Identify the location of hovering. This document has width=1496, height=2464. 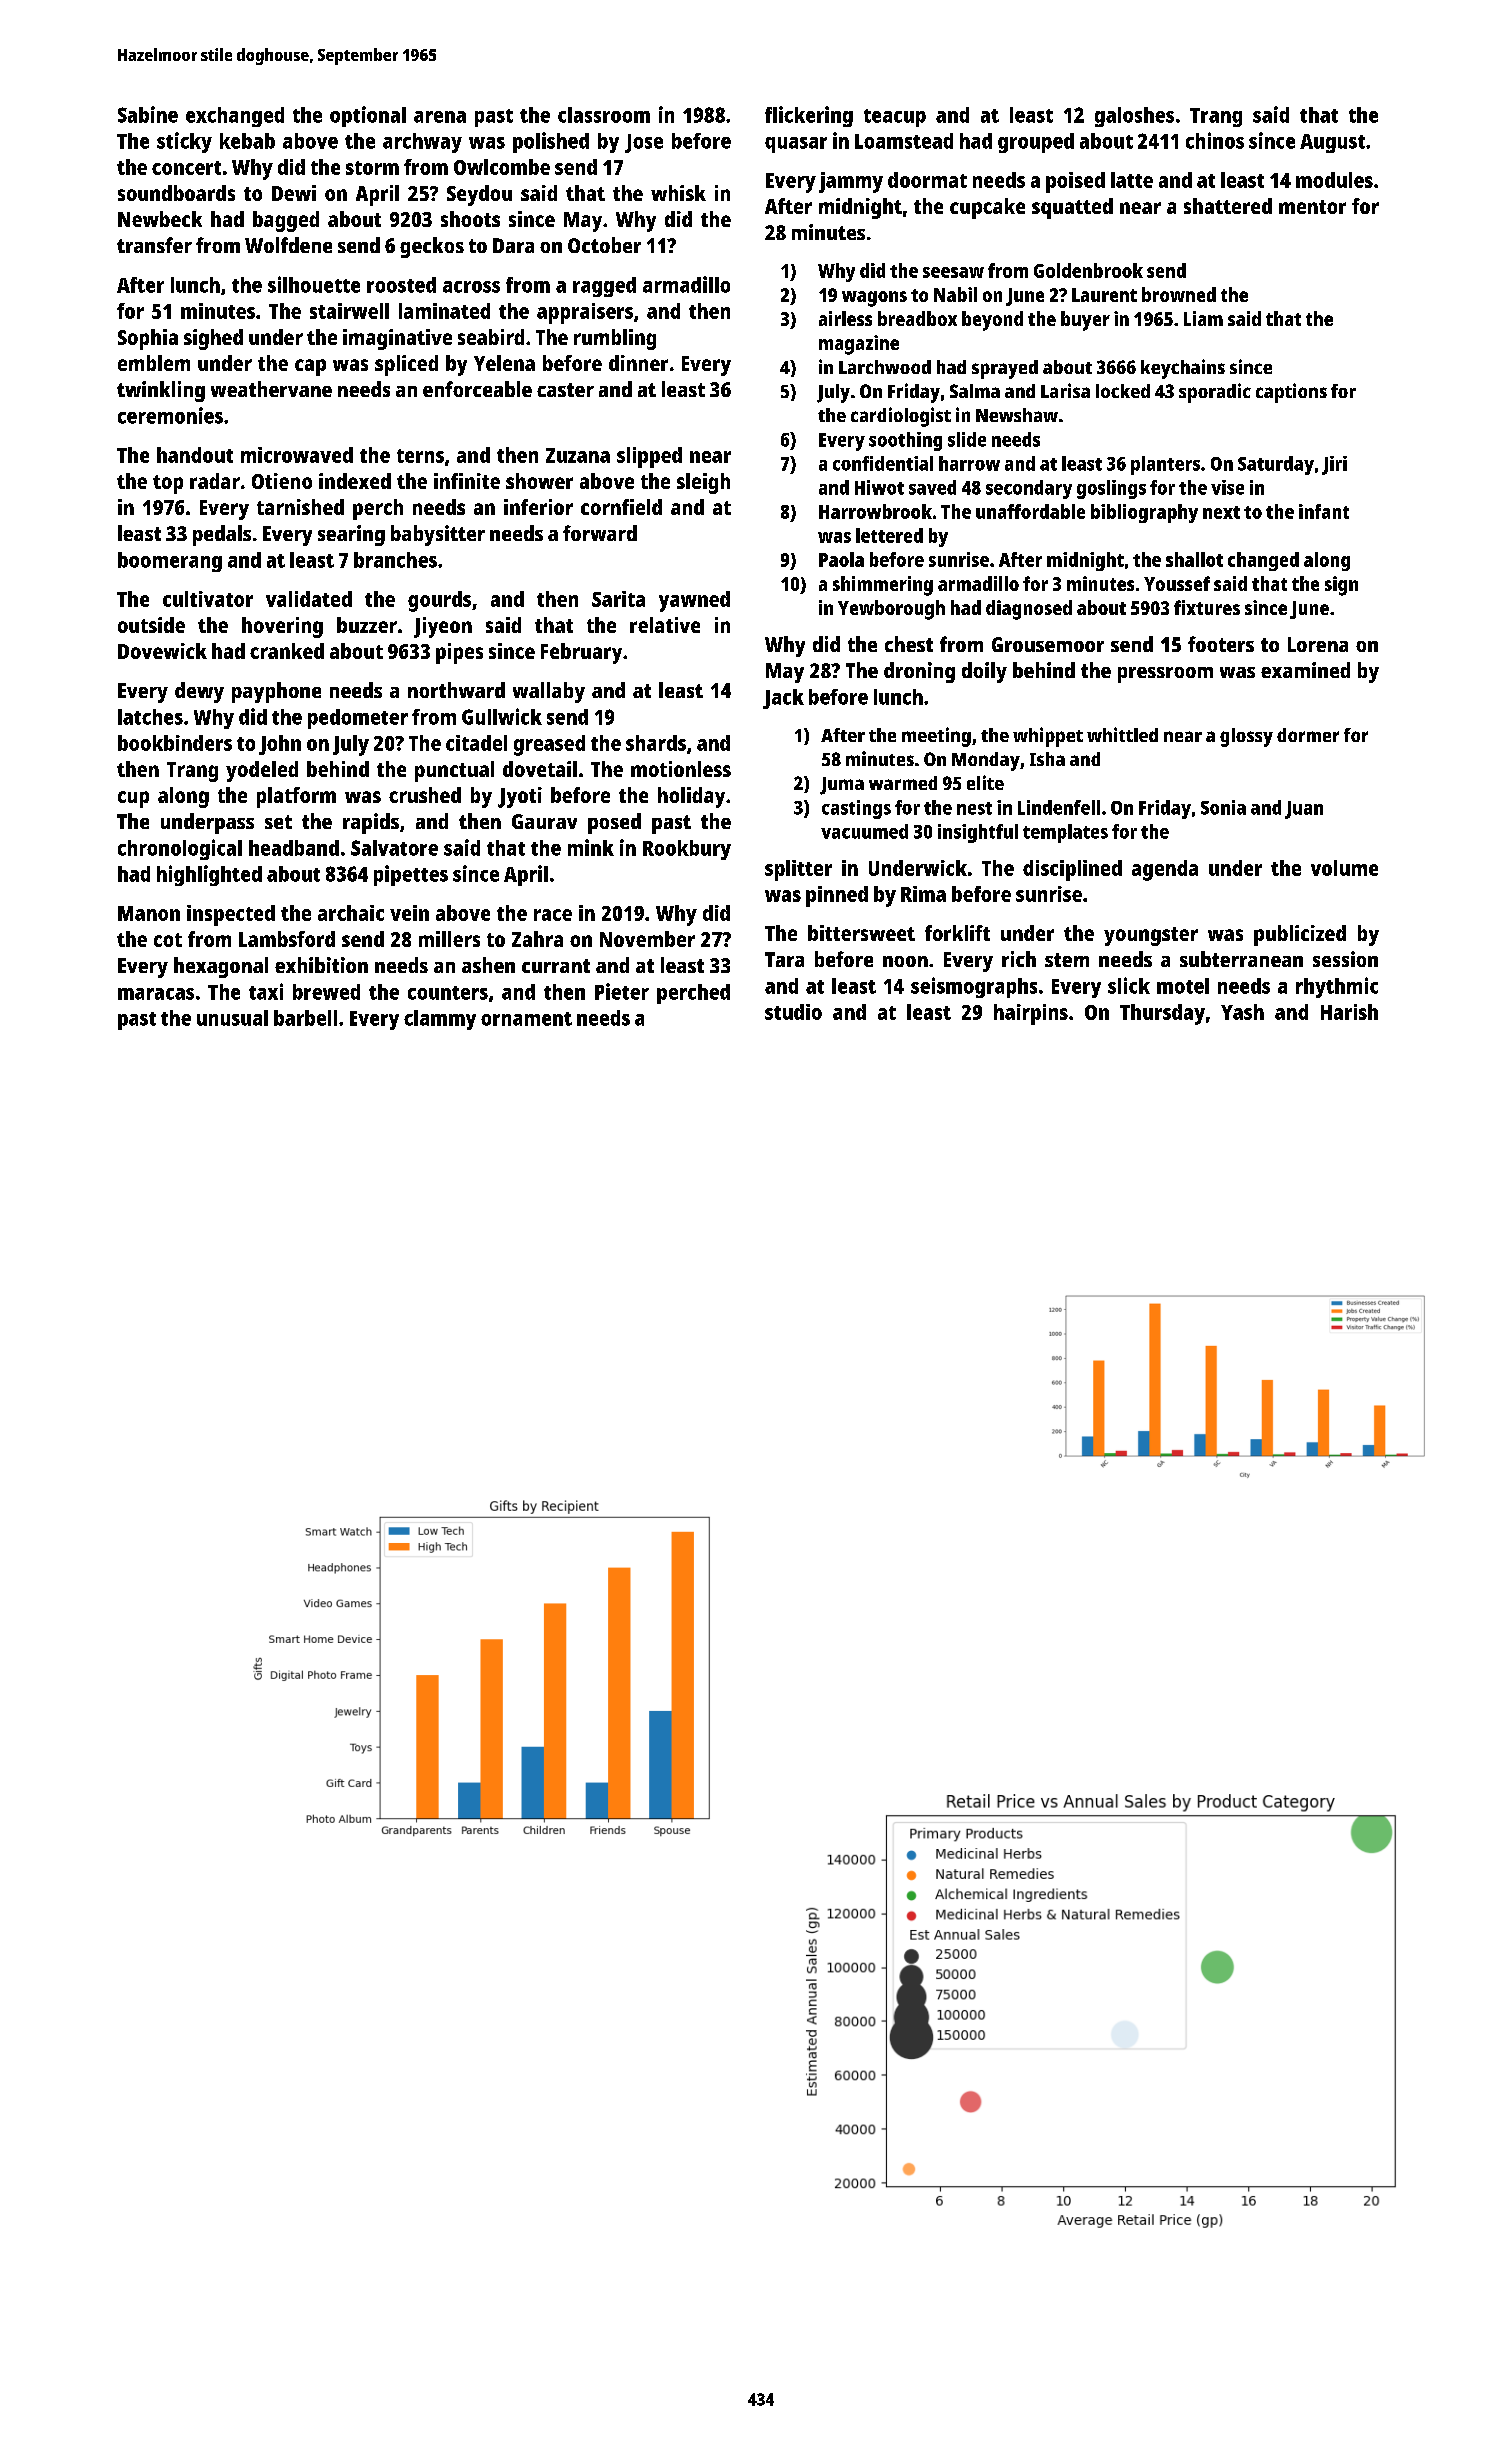
(282, 627).
